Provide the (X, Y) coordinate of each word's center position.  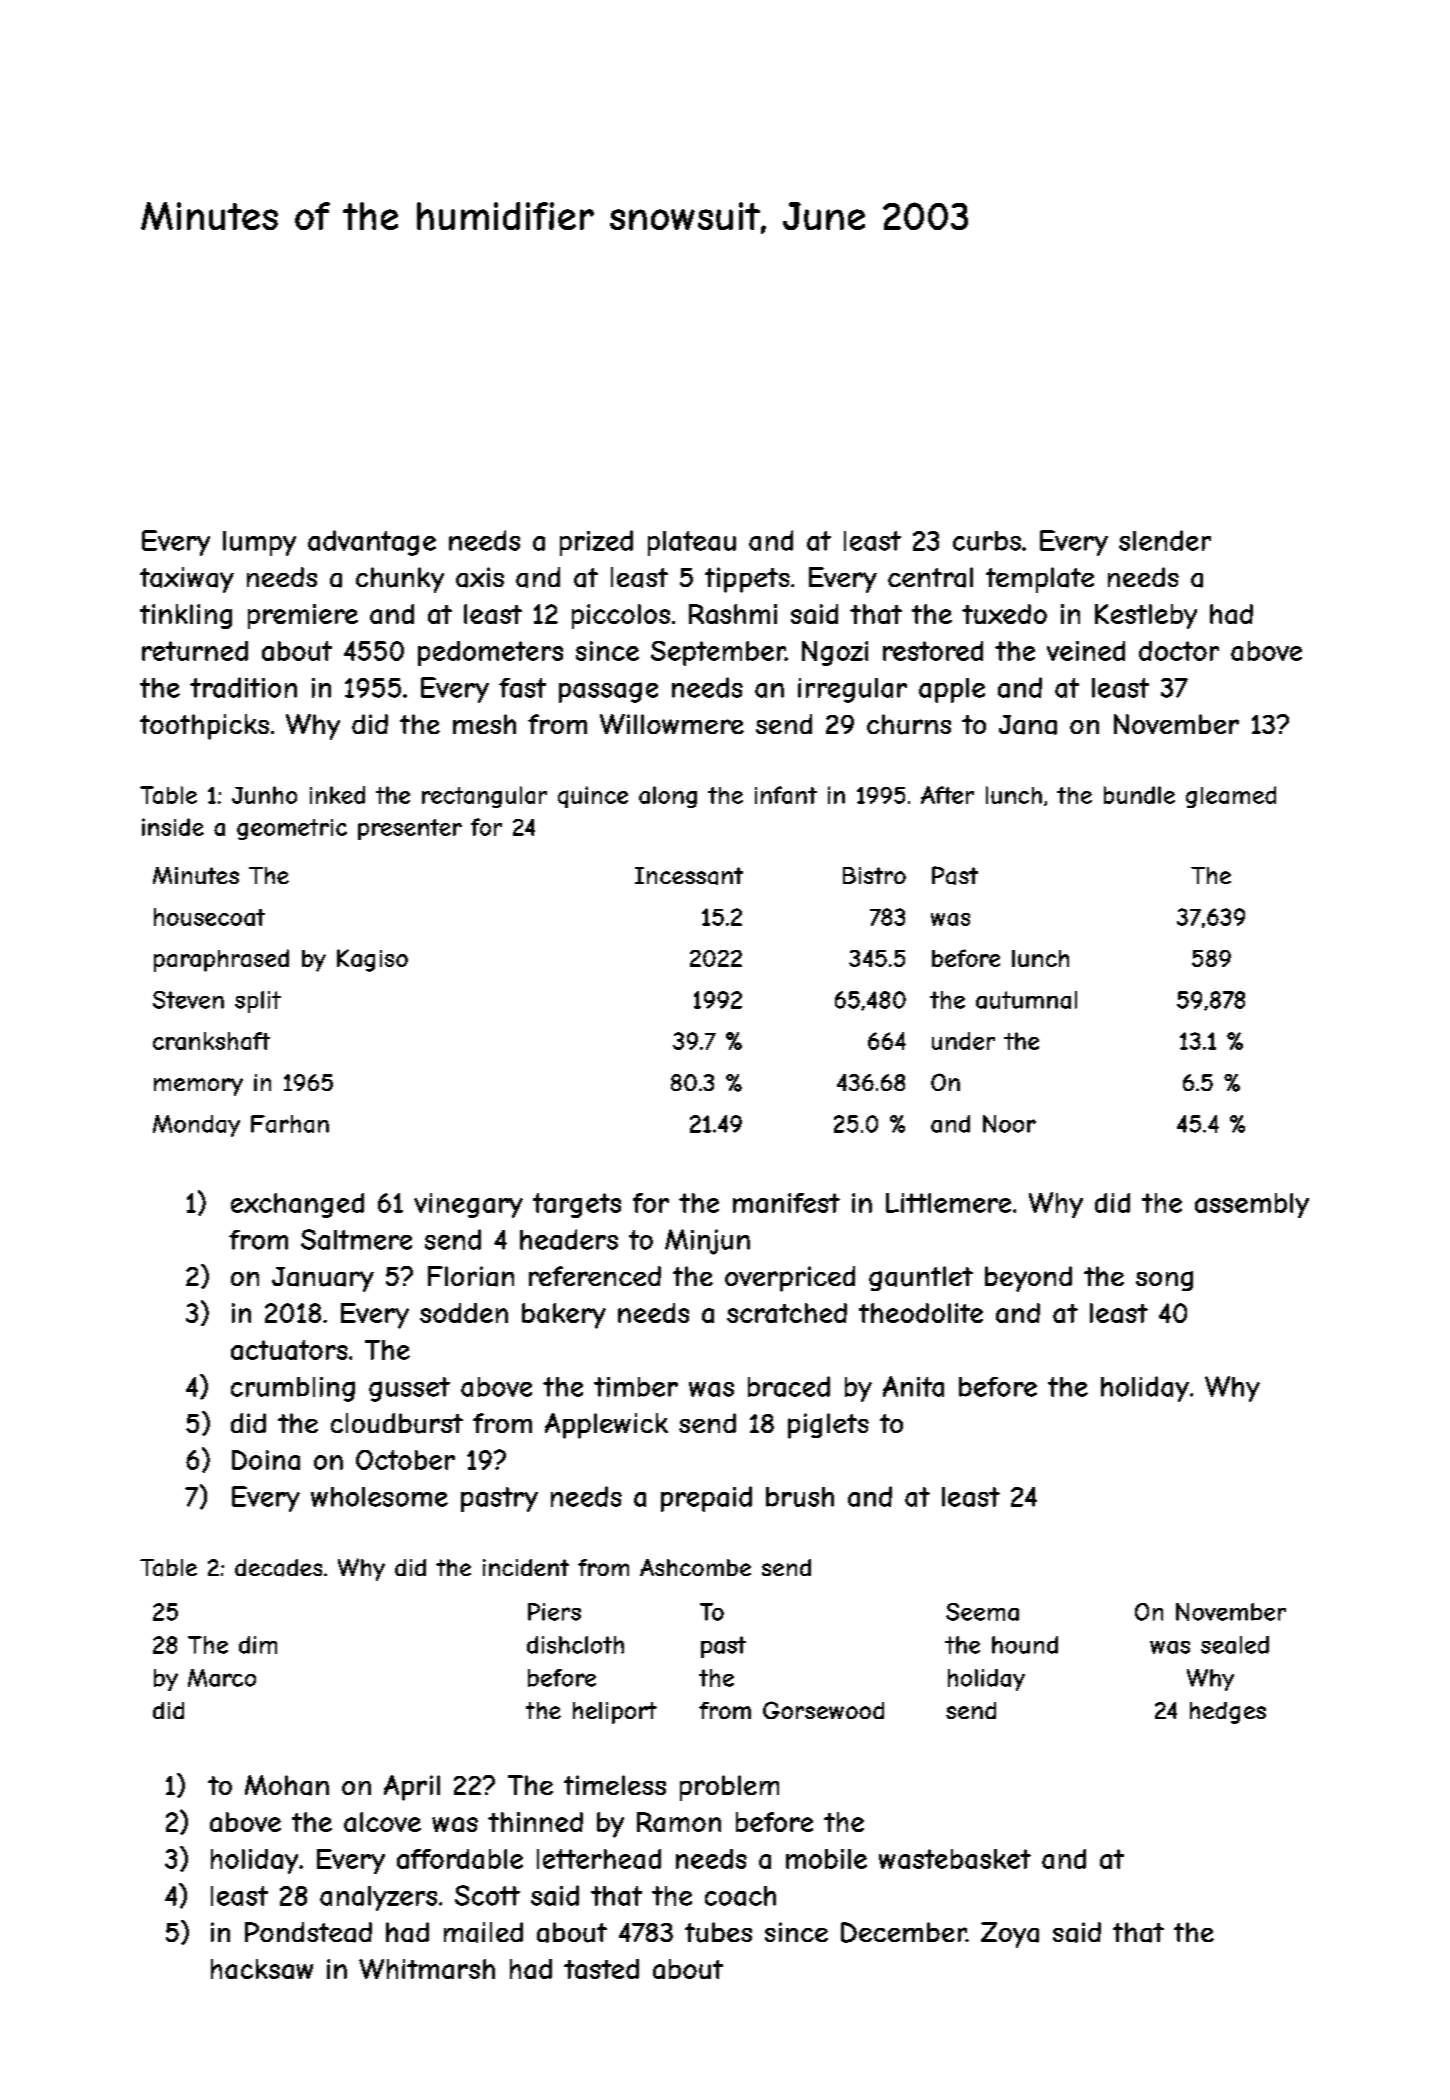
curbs (987, 541)
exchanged (297, 1205)
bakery (564, 1316)
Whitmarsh (427, 1969)
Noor (1009, 1124)
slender (1165, 540)
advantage (372, 543)
